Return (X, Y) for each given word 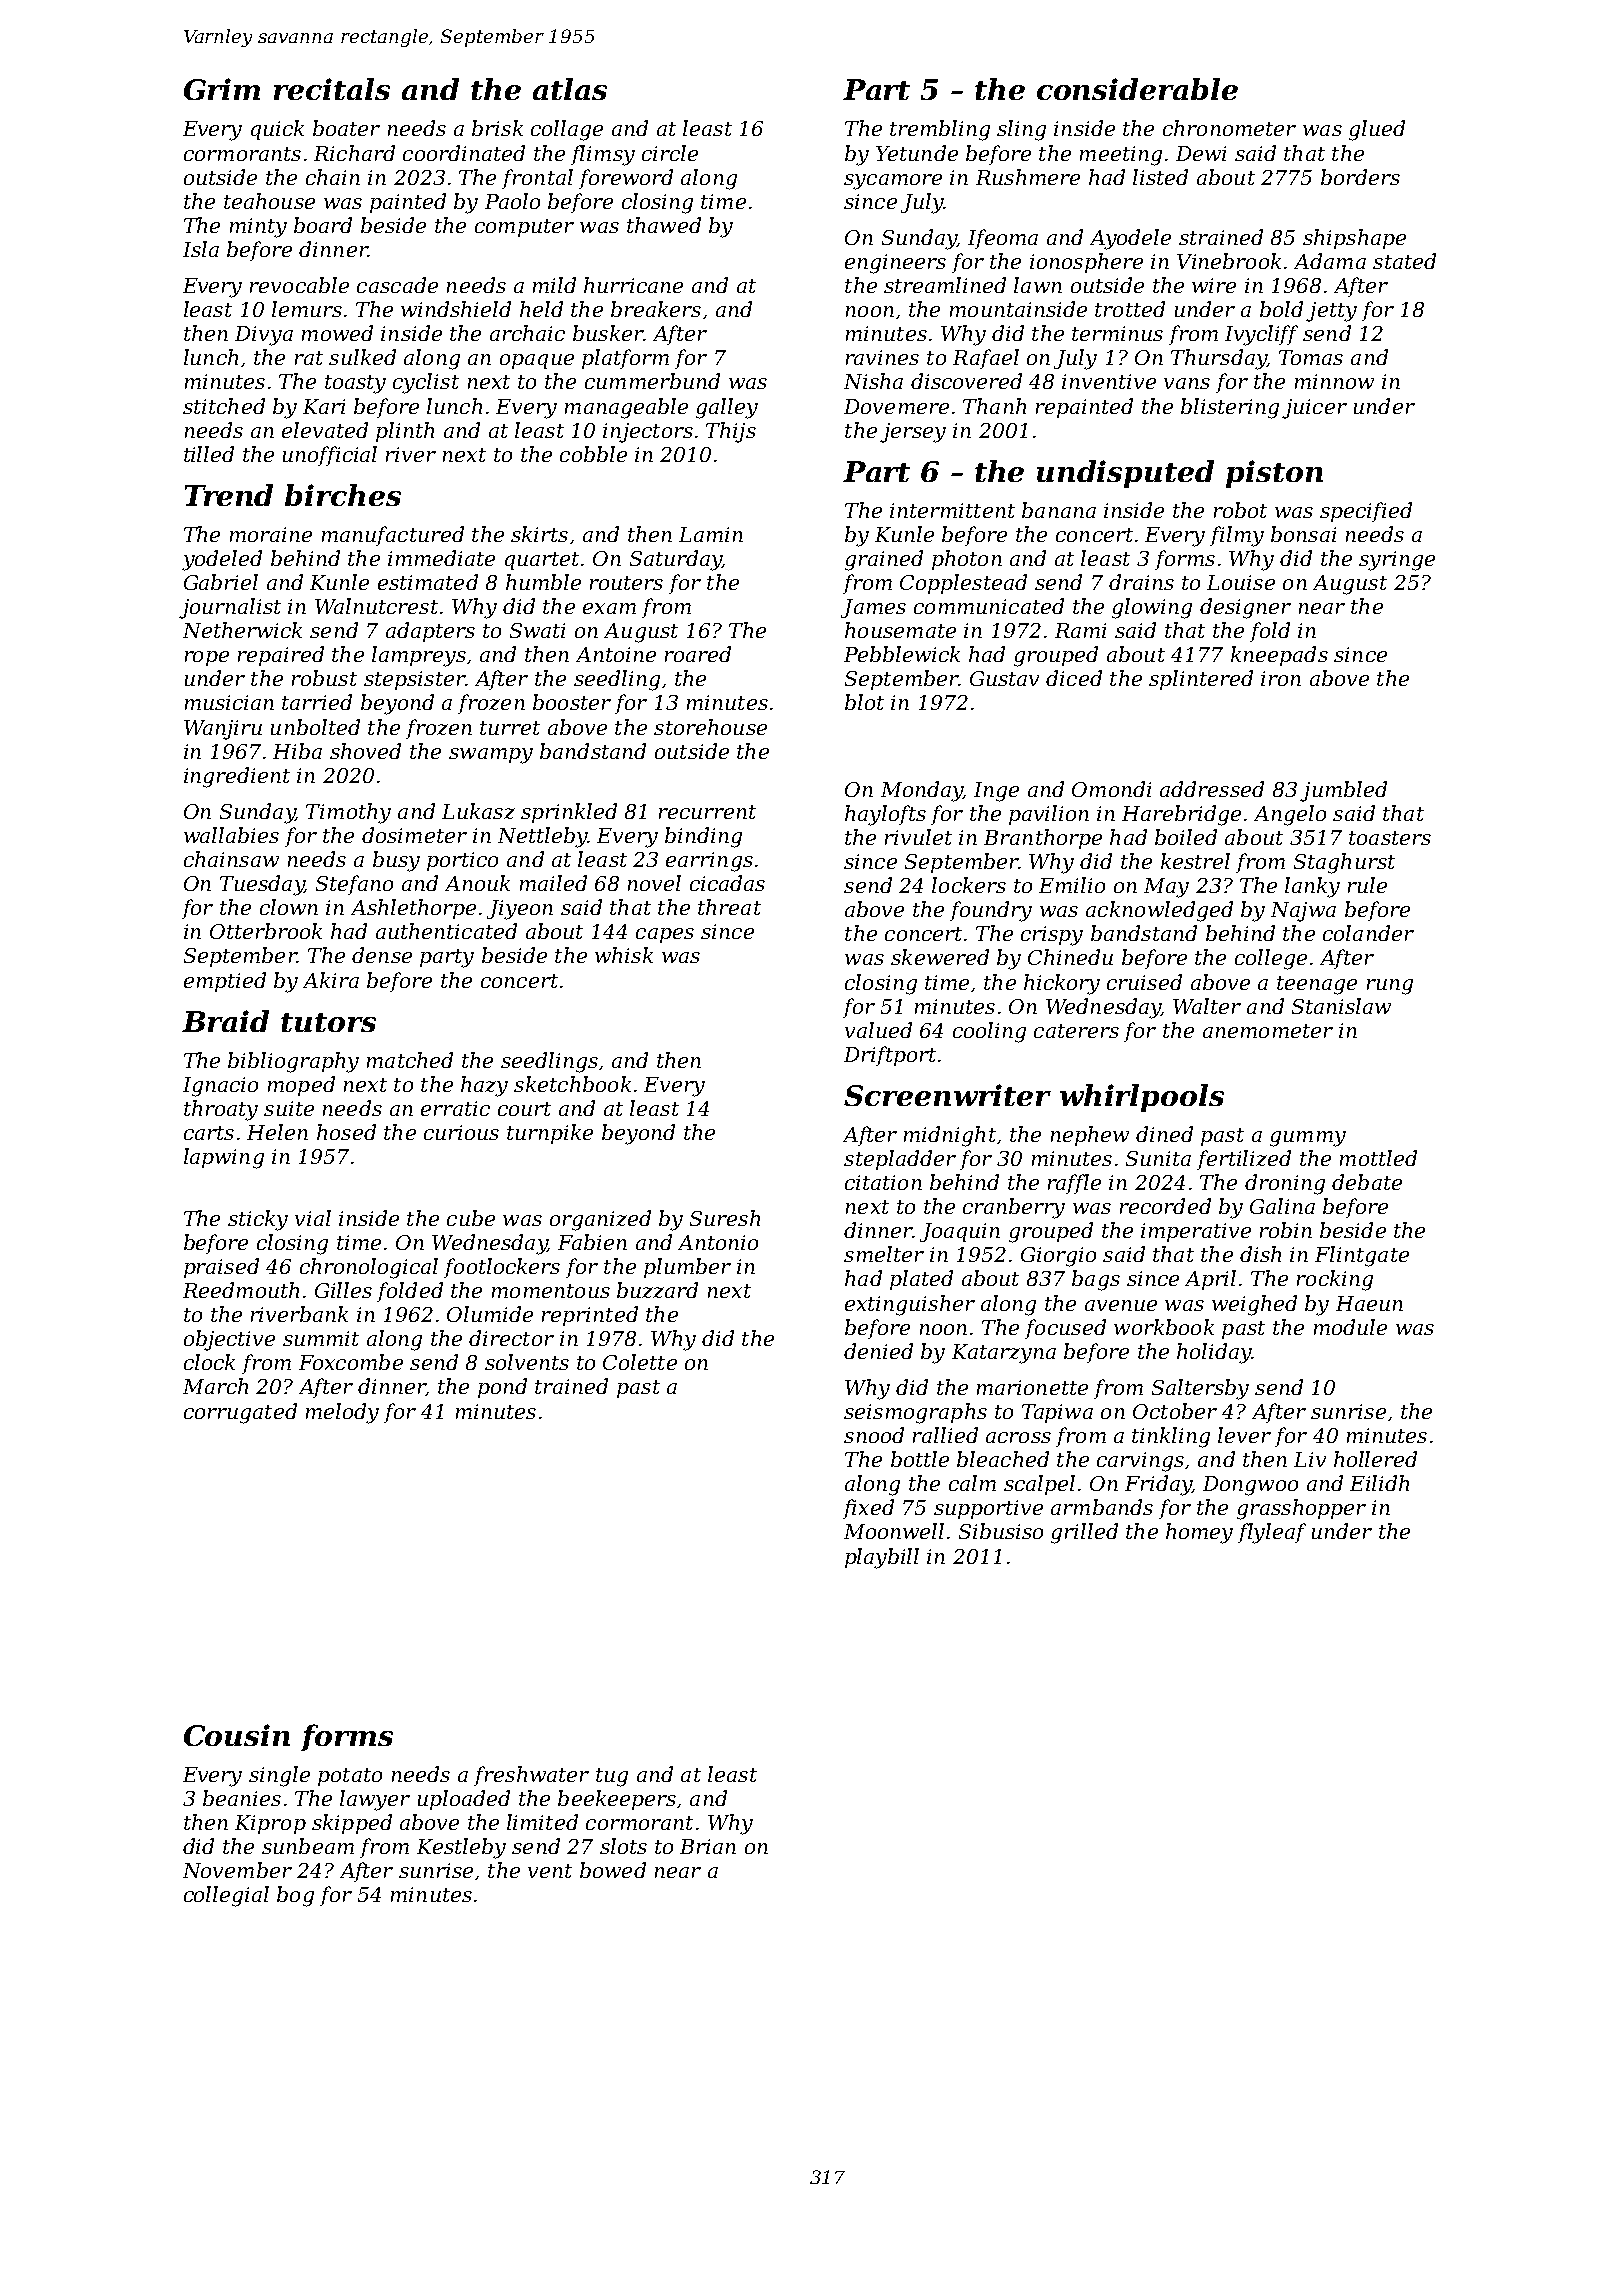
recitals (332, 89)
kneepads (1279, 656)
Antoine (616, 654)
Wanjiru (223, 730)
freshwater (531, 1776)
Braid (225, 1021)
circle (670, 153)
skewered (940, 957)
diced (1074, 678)
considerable (1137, 89)
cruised (1144, 982)
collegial (226, 1896)
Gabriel (221, 582)
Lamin (711, 534)
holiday (1214, 1353)
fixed (868, 1509)
